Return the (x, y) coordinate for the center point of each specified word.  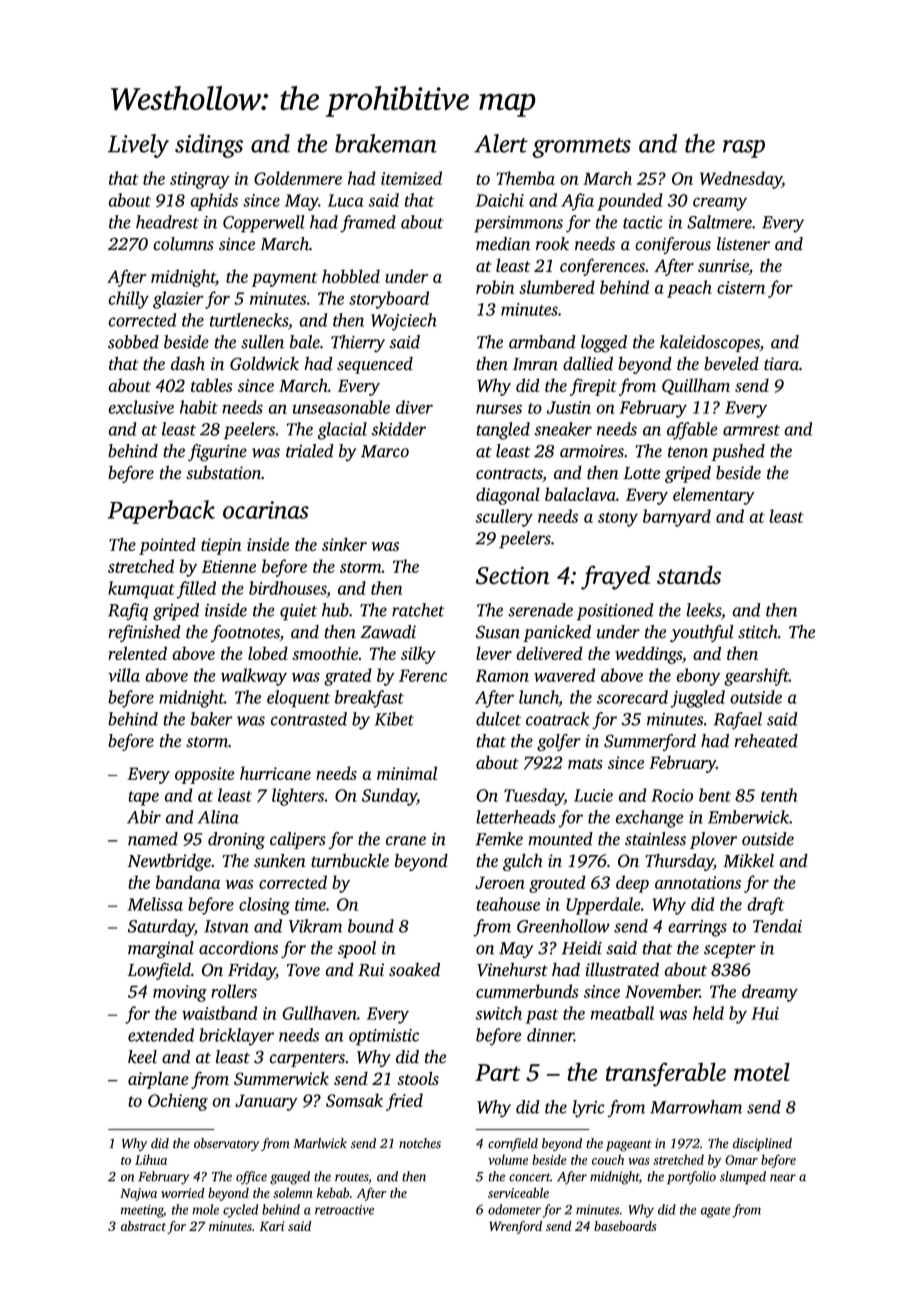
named (153, 839)
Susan (498, 632)
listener (743, 244)
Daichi (500, 200)
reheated (766, 741)
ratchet (418, 610)
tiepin (221, 546)
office (251, 1178)
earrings (697, 928)
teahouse (508, 904)
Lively (138, 146)
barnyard (677, 518)
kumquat (141, 590)
